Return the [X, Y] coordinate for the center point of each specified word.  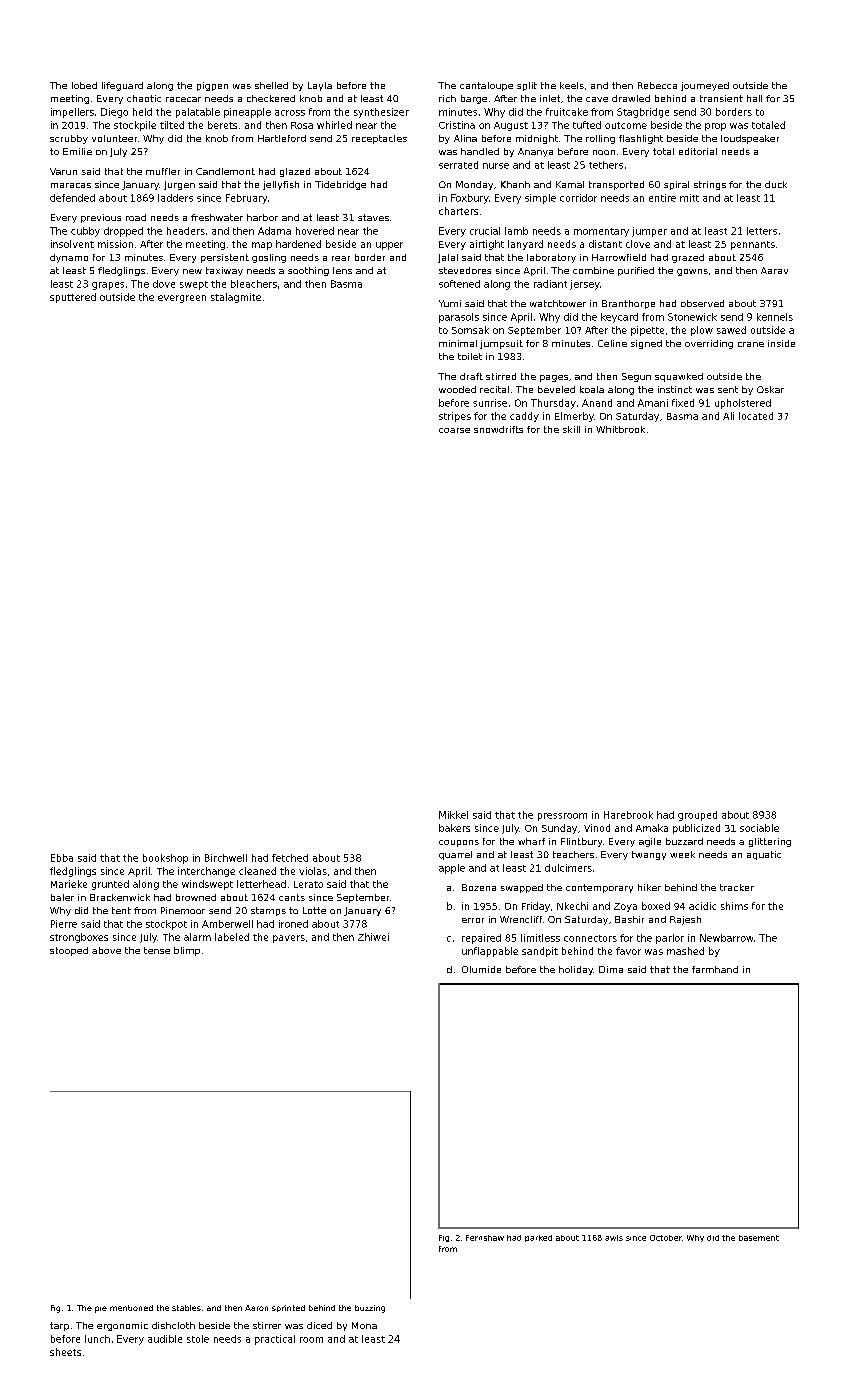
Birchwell [226, 858]
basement [759, 1238]
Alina [465, 138]
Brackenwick [120, 897]
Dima [611, 969]
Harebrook [628, 815]
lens [342, 270]
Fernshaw [485, 1238]
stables [186, 1308]
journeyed [705, 86]
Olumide [481, 969]
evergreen [182, 299]
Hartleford [282, 138]
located [756, 416]
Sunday [559, 829]
